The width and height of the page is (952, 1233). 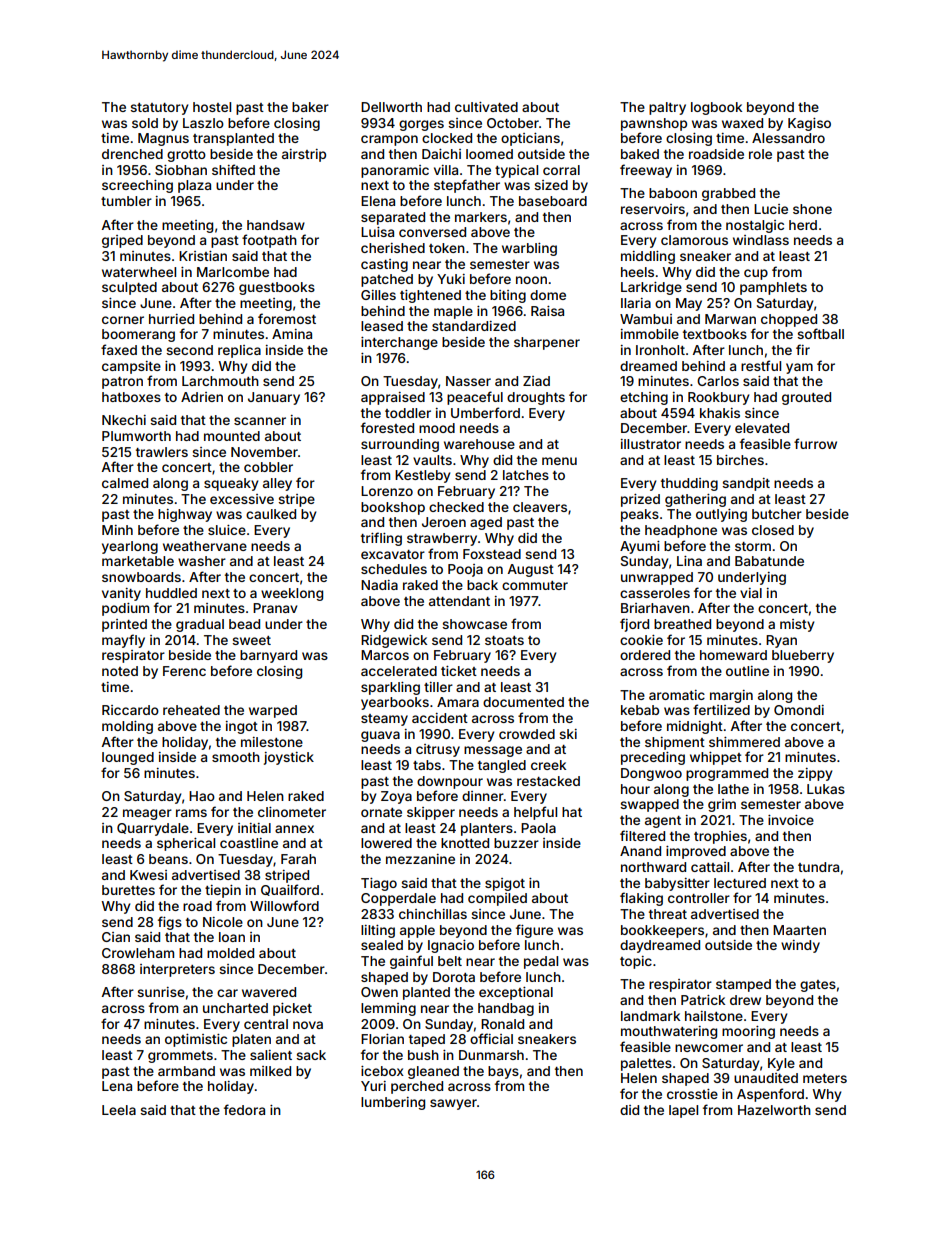 What do you see at coordinates (275, 608) in the page?
I see `Pranav` at bounding box center [275, 608].
